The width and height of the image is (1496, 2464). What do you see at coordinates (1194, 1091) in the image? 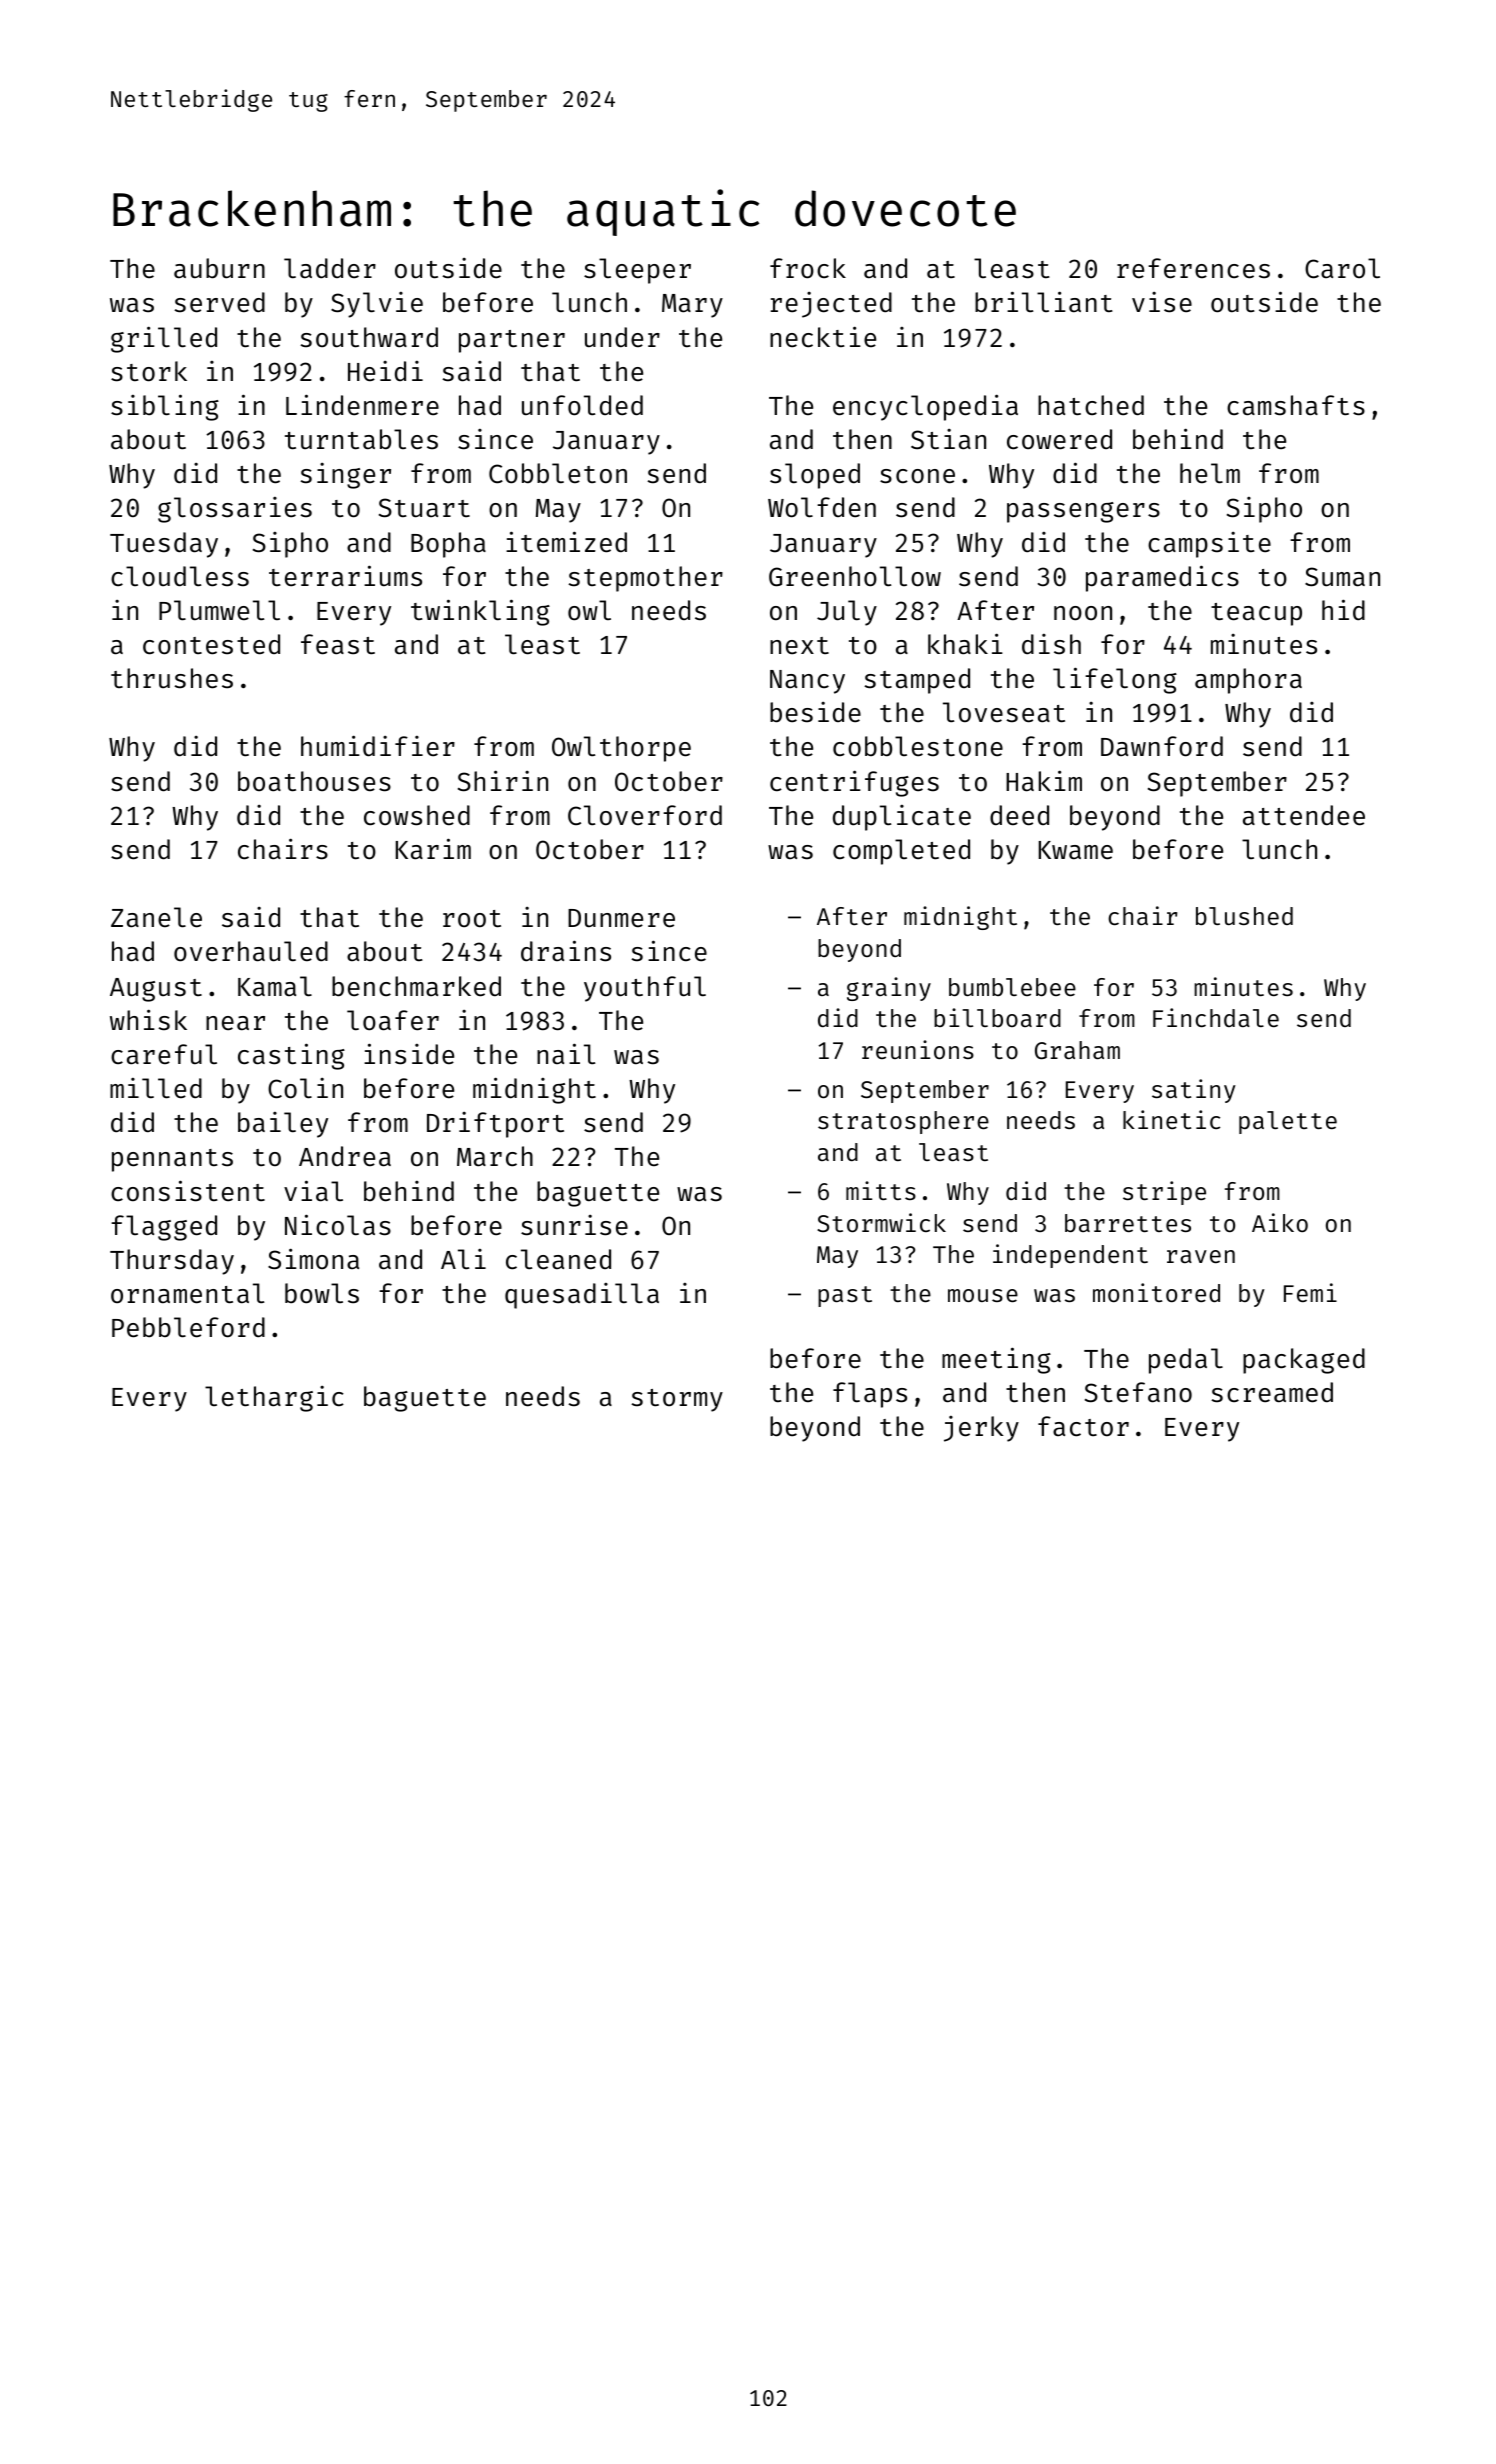
I see `satiny` at bounding box center [1194, 1091].
